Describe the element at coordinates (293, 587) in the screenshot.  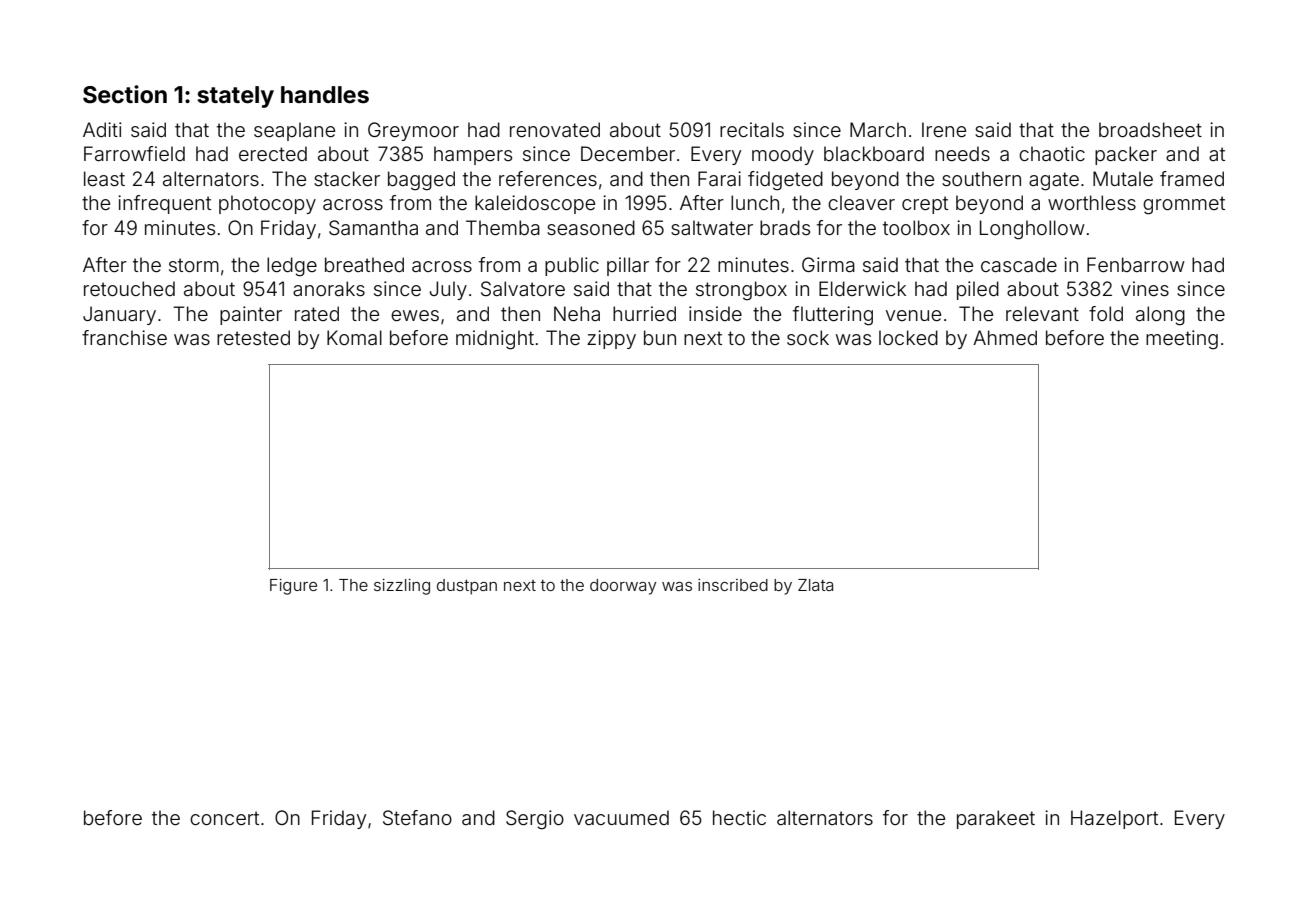
I see `Figure` at that location.
